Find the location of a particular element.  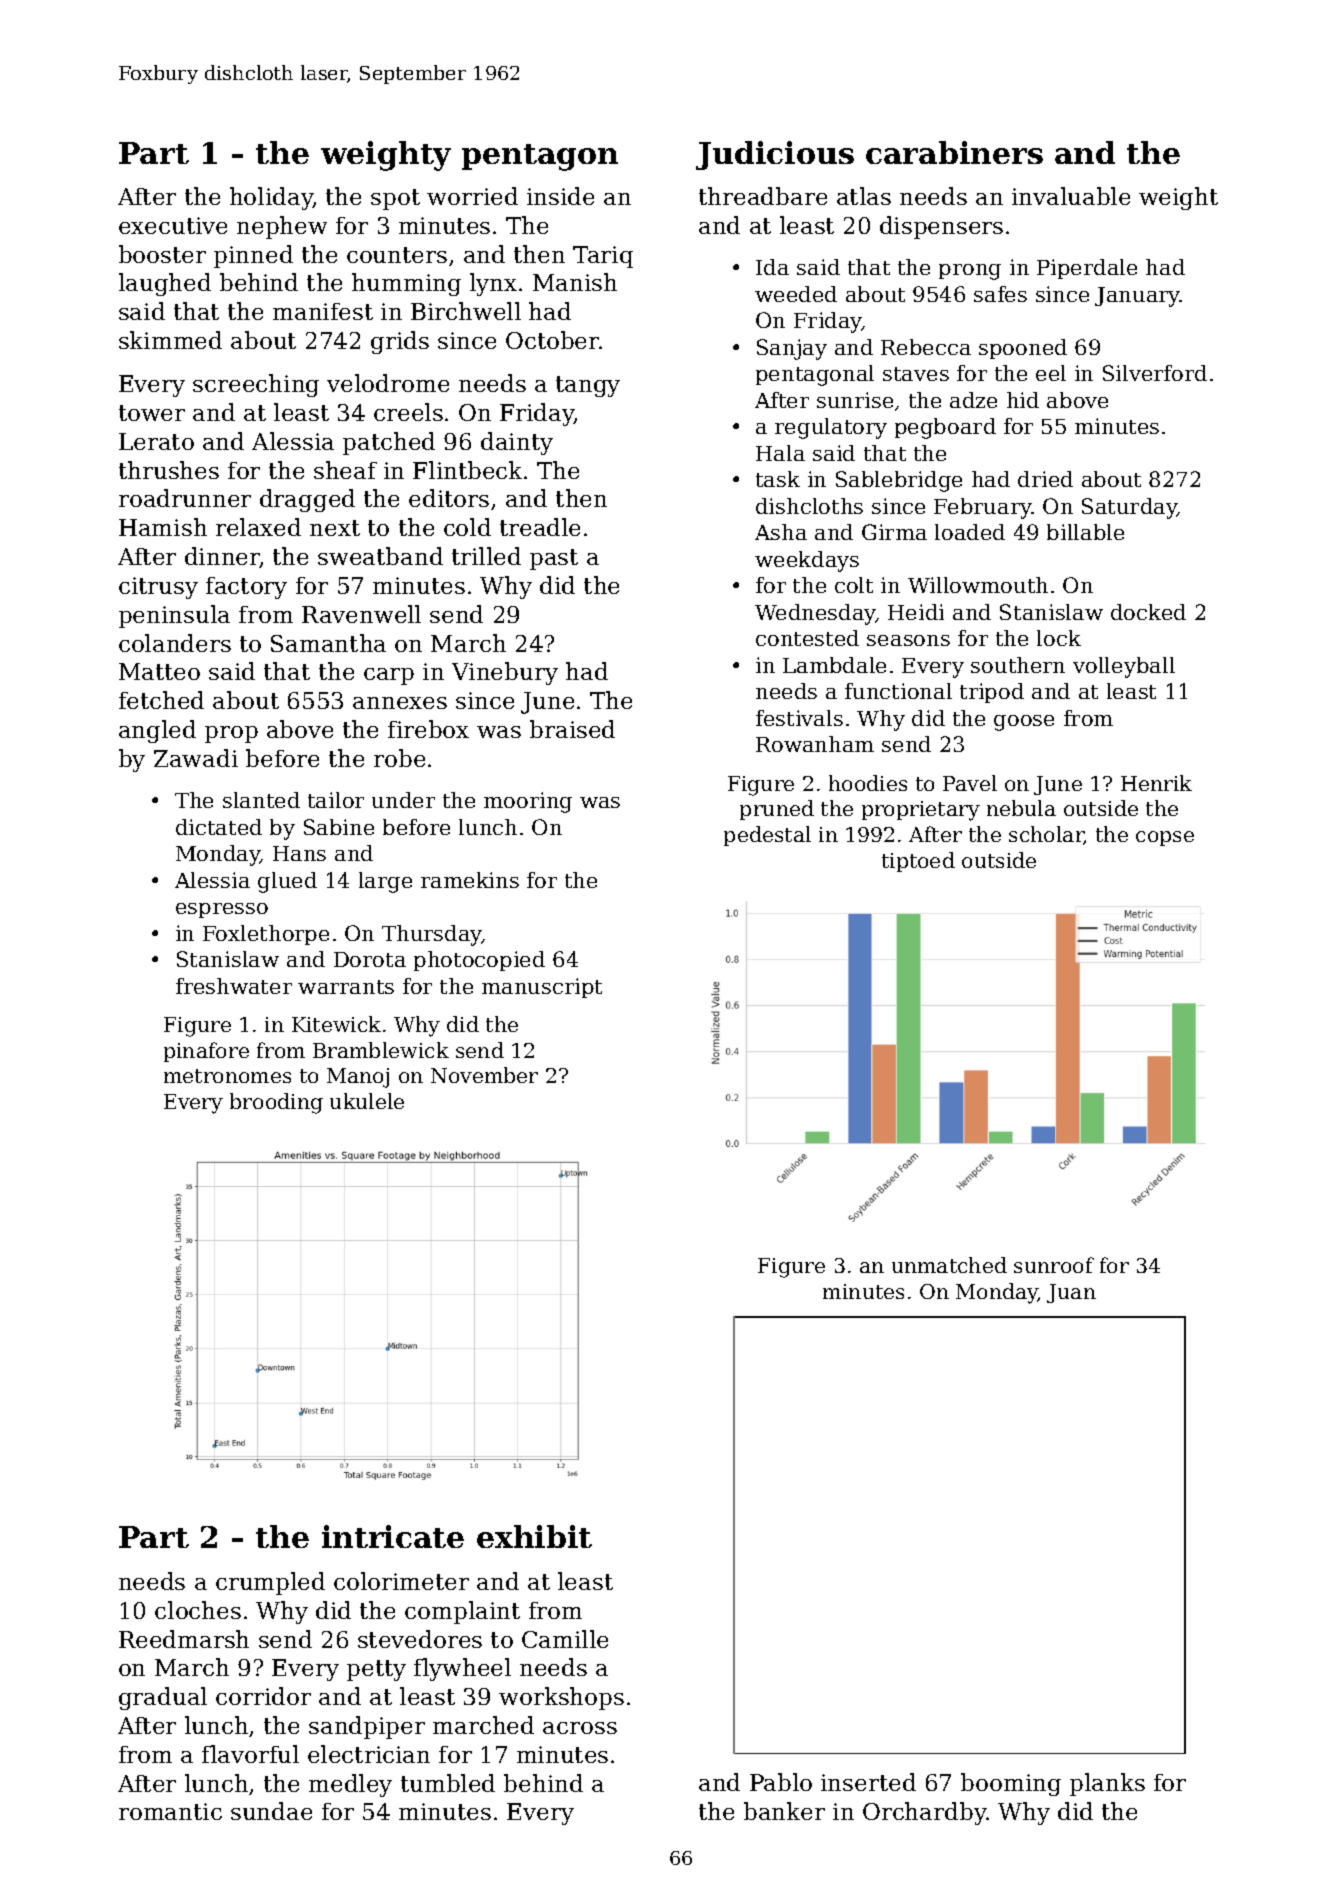

carabiners is located at coordinates (954, 152).
